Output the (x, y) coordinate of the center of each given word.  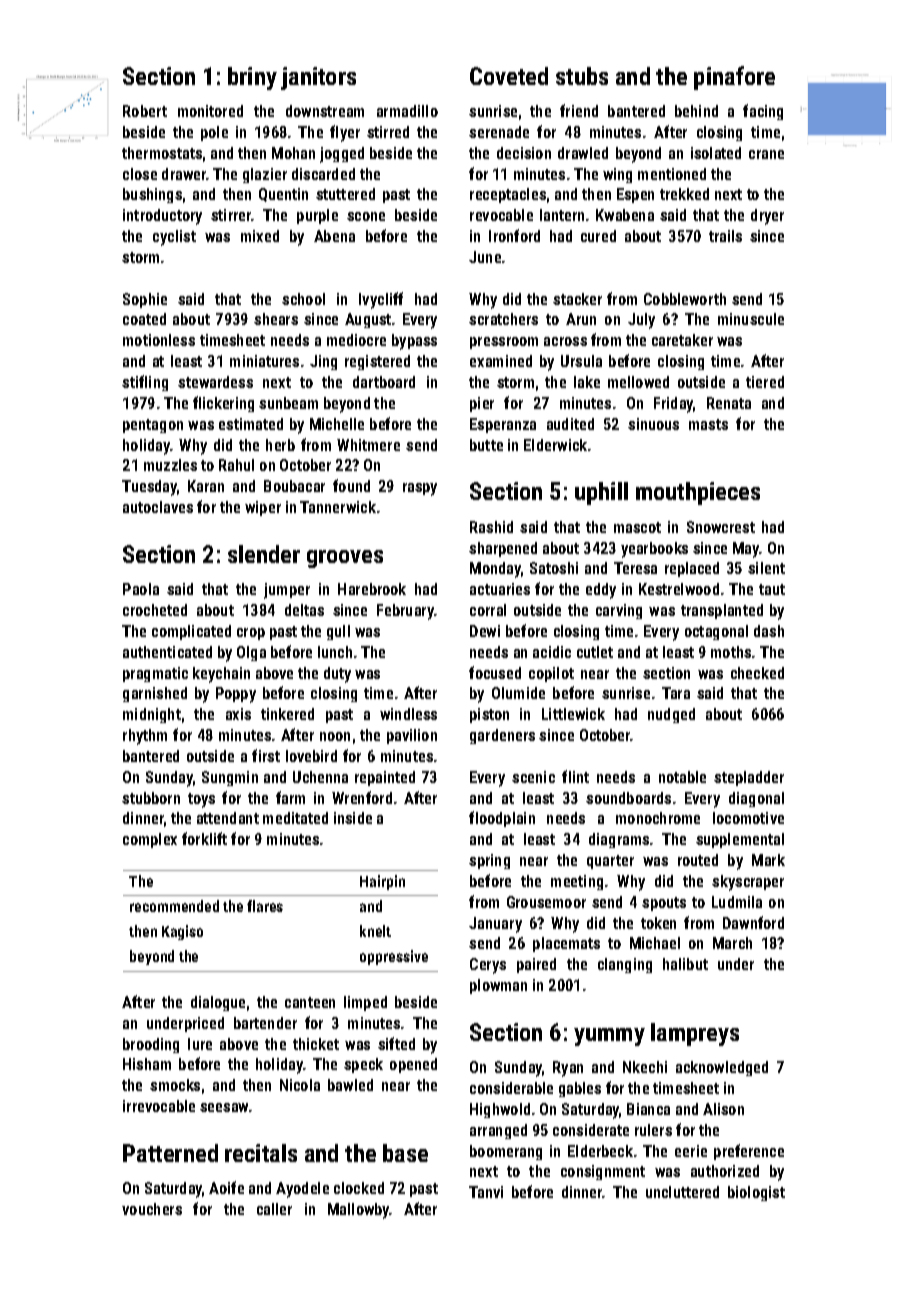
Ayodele (302, 1190)
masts (708, 424)
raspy (420, 489)
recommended (174, 906)
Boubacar (294, 486)
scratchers (503, 319)
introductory (162, 217)
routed (698, 860)
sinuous (653, 424)
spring (489, 861)
